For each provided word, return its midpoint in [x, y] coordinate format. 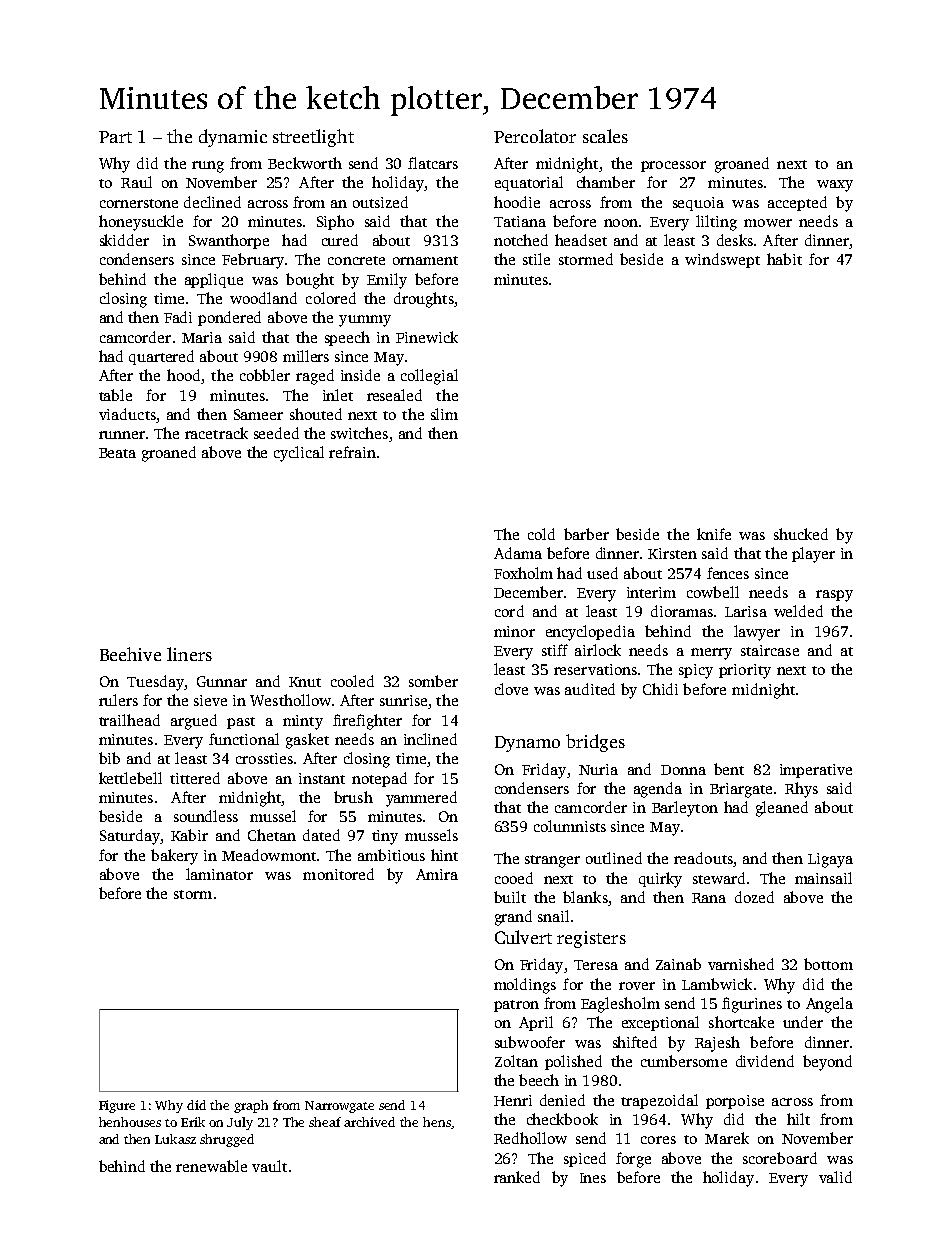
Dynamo [527, 744]
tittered [195, 778]
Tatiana [520, 221]
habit [784, 259]
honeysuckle [141, 223]
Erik [193, 1122]
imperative [816, 771]
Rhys [801, 790]
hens [437, 1122]
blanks [585, 897]
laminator [219, 874]
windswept [722, 260]
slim [444, 414]
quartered [161, 357]
